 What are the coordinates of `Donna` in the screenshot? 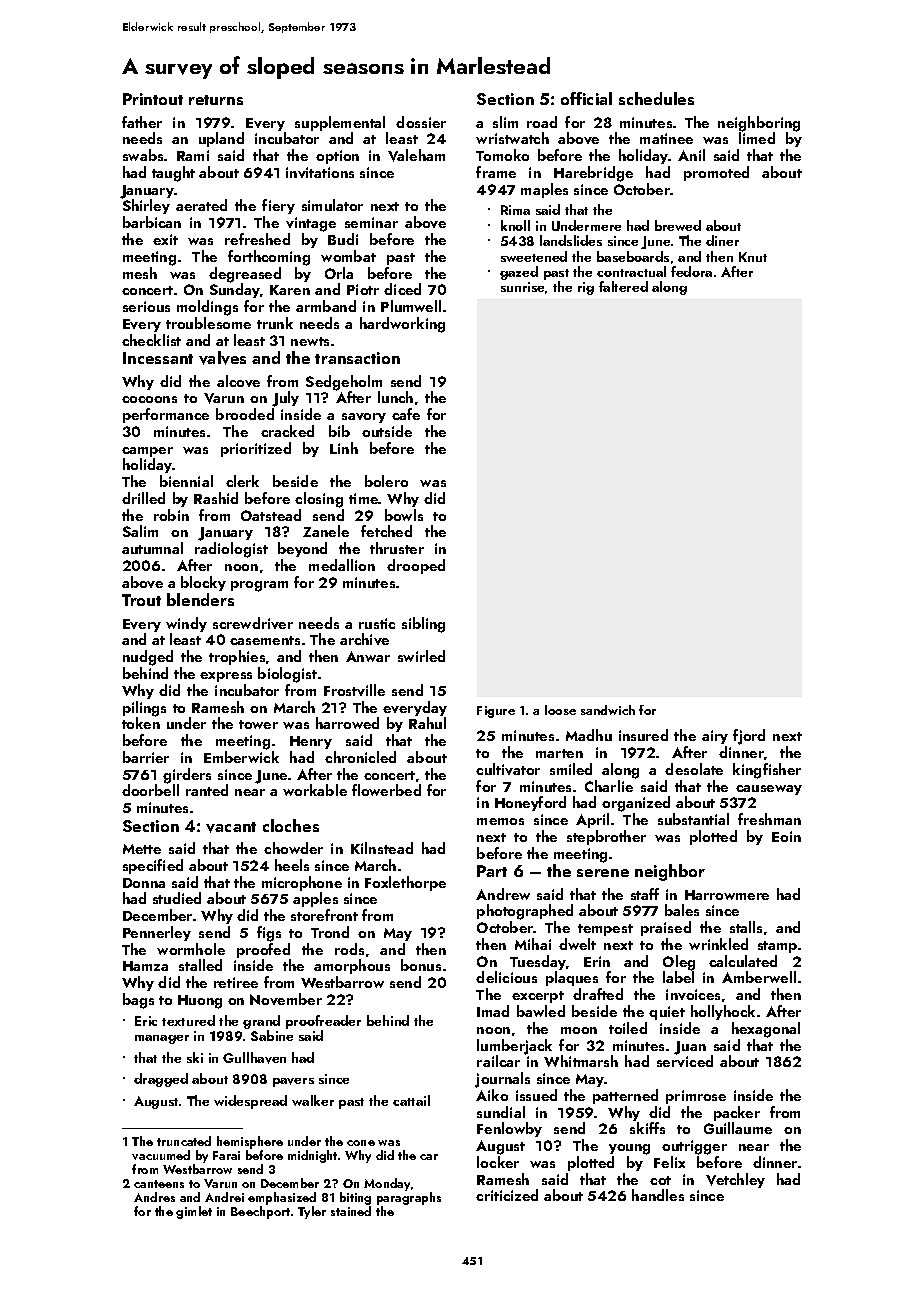 It's located at (144, 883).
